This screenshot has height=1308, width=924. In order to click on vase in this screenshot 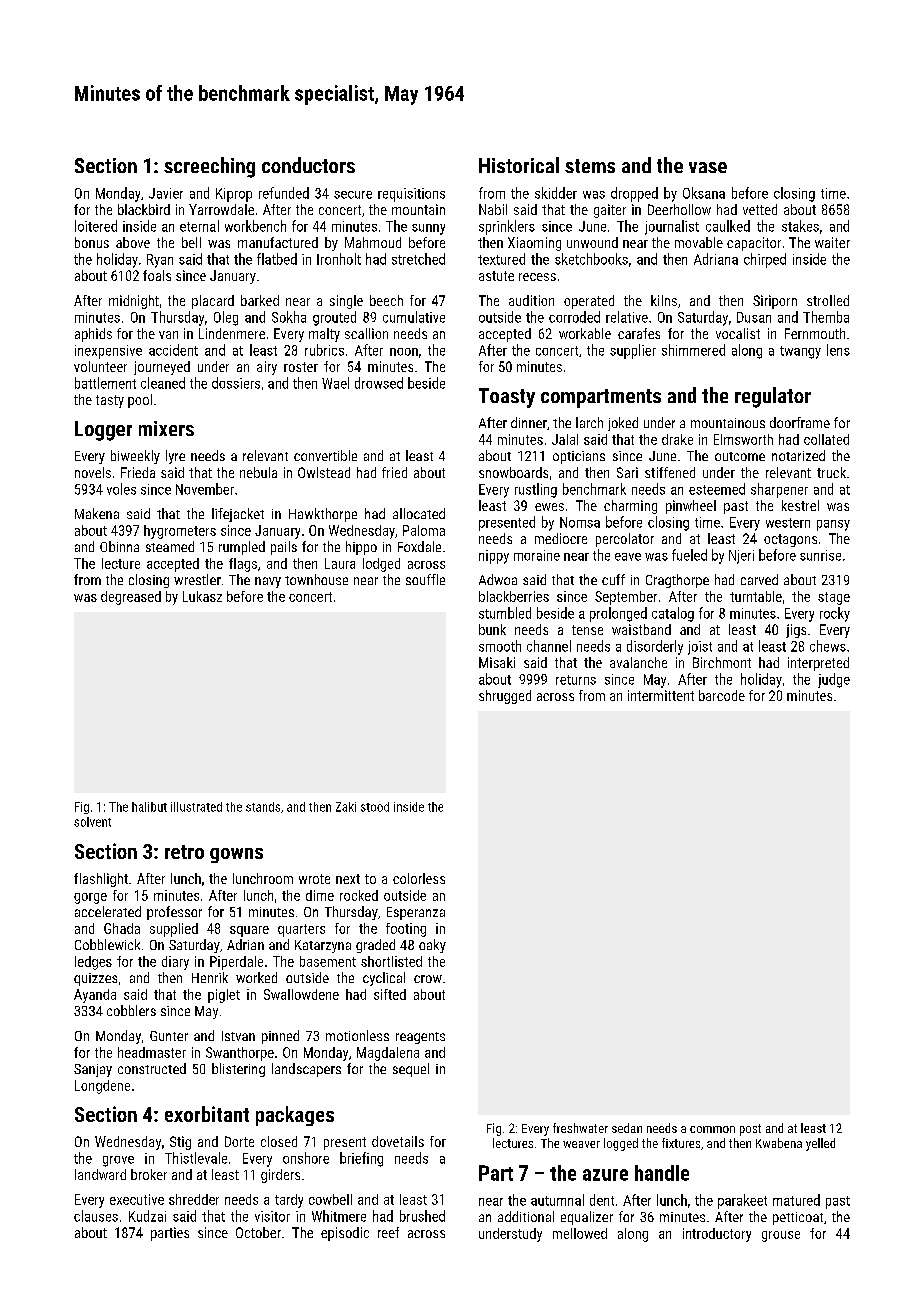, I will do `click(708, 167)`.
